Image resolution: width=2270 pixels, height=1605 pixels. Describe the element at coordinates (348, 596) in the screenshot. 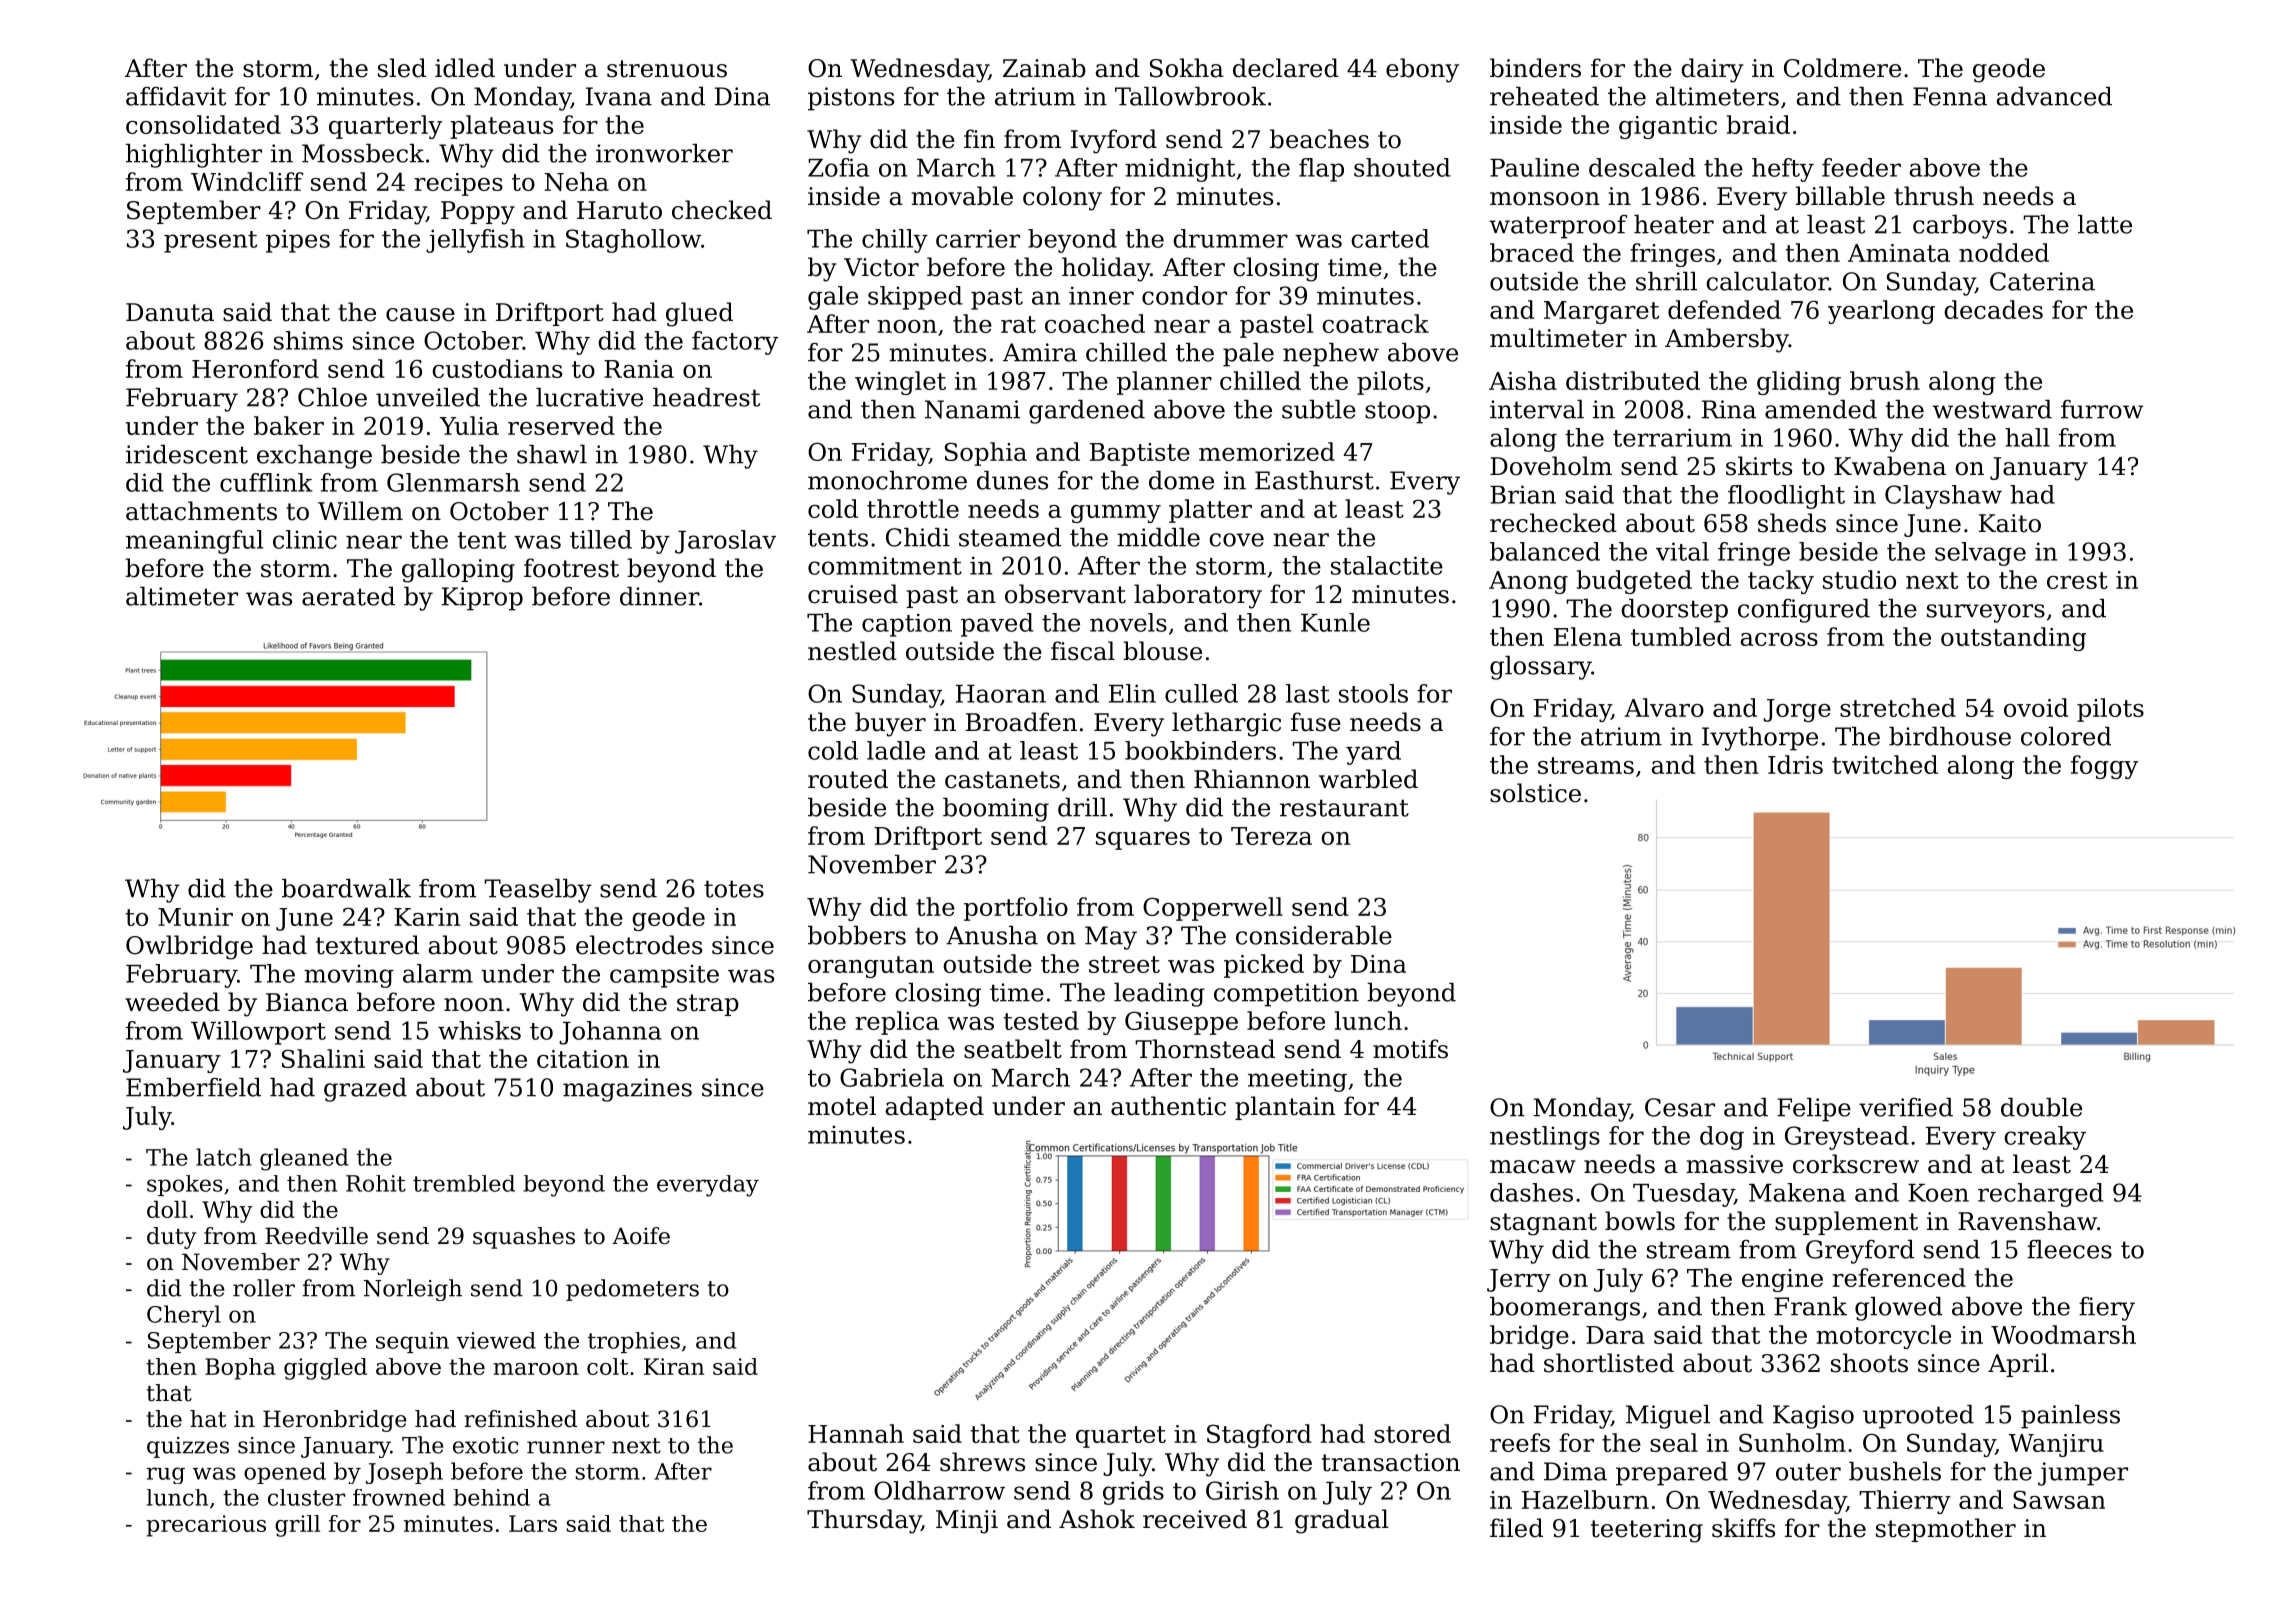

I see `aerated` at that location.
